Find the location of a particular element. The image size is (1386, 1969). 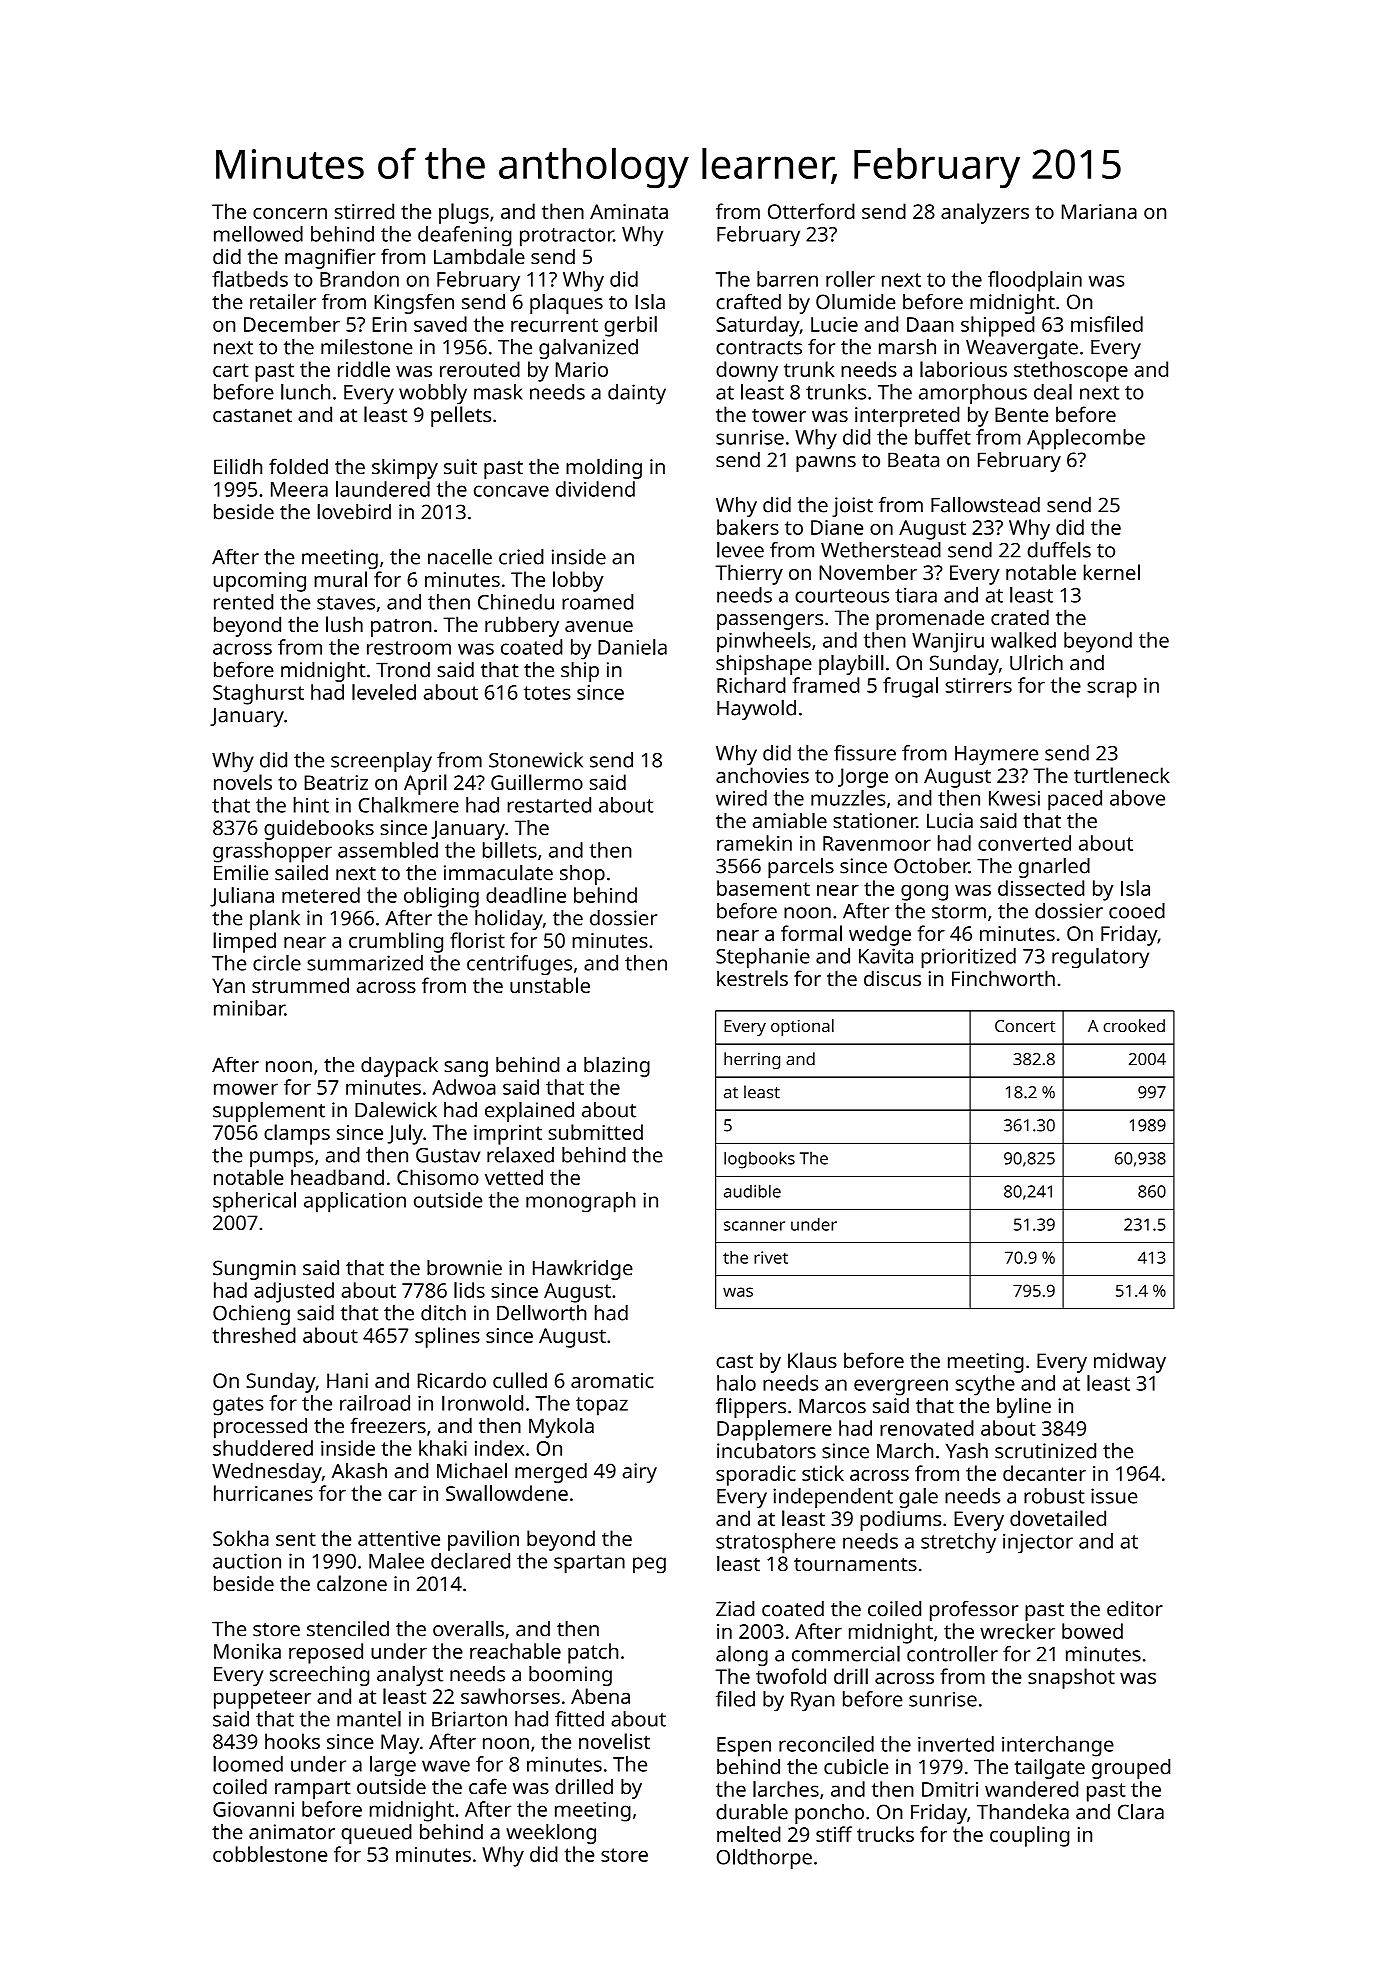

framed is located at coordinates (825, 685).
